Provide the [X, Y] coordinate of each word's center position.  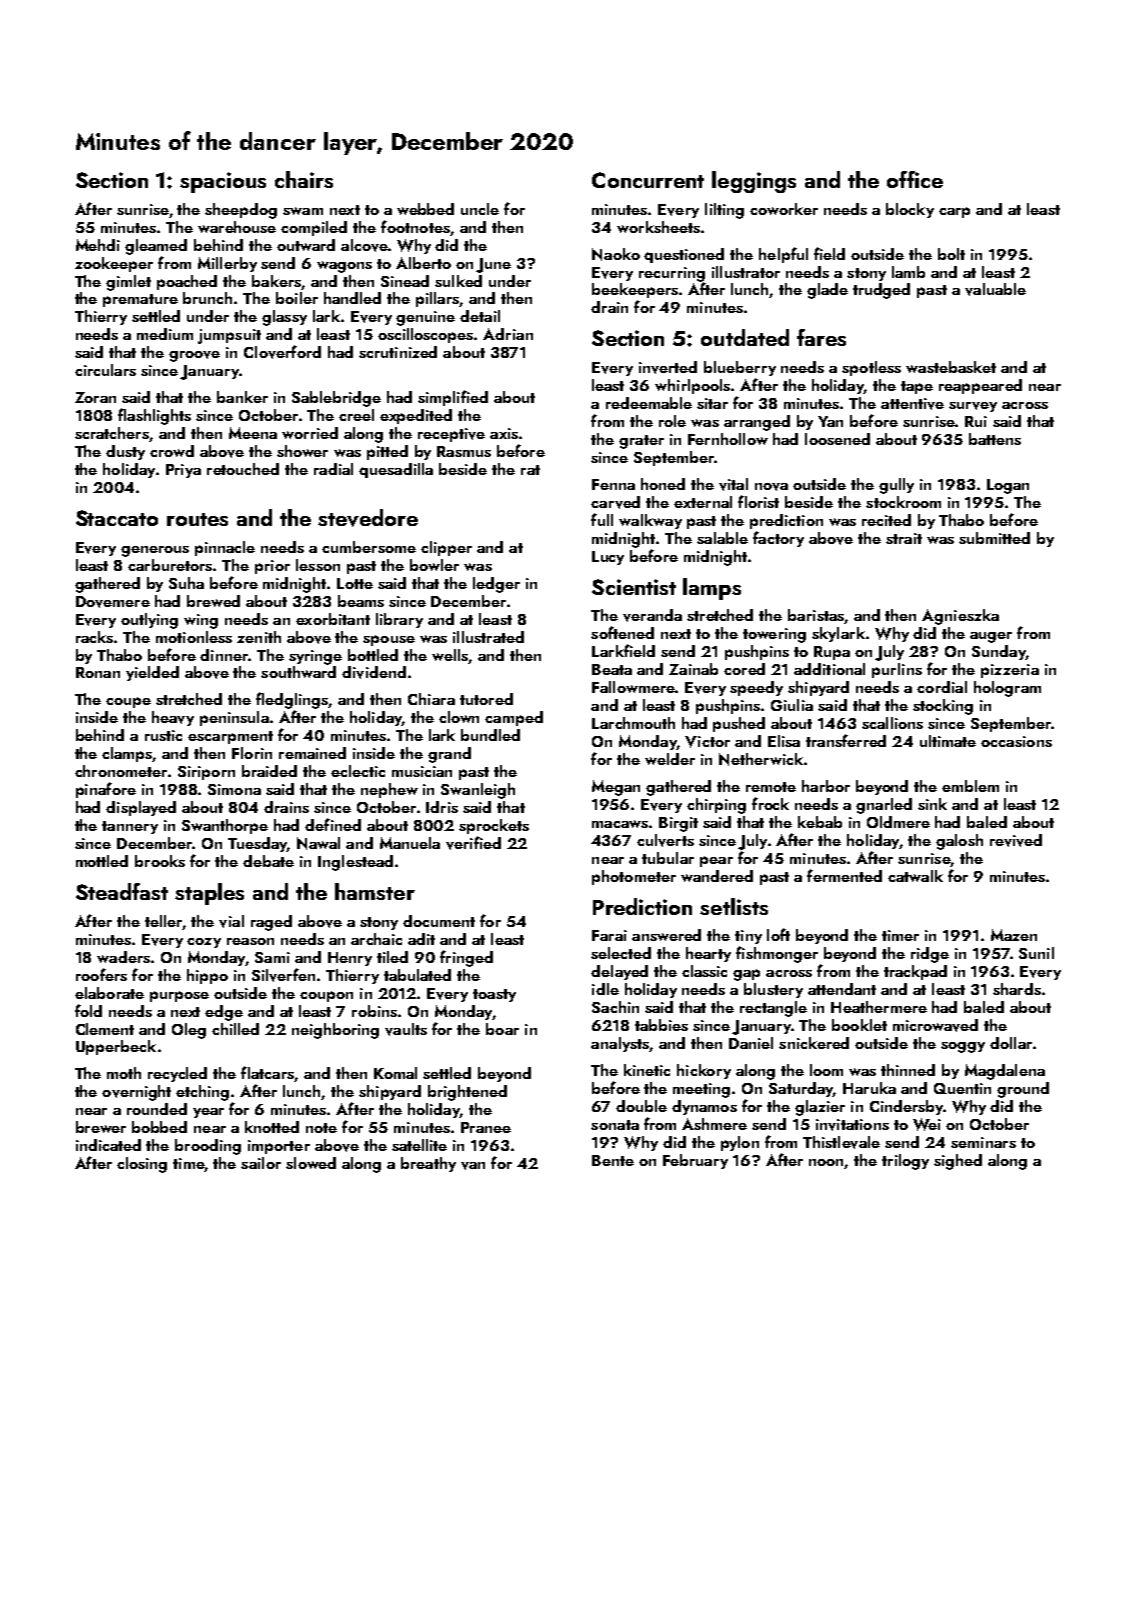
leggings [754, 182]
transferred [846, 740]
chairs [304, 179]
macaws [620, 824]
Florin [252, 753]
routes [197, 519]
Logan [1008, 486]
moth [124, 1073]
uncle [480, 209]
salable [722, 538]
